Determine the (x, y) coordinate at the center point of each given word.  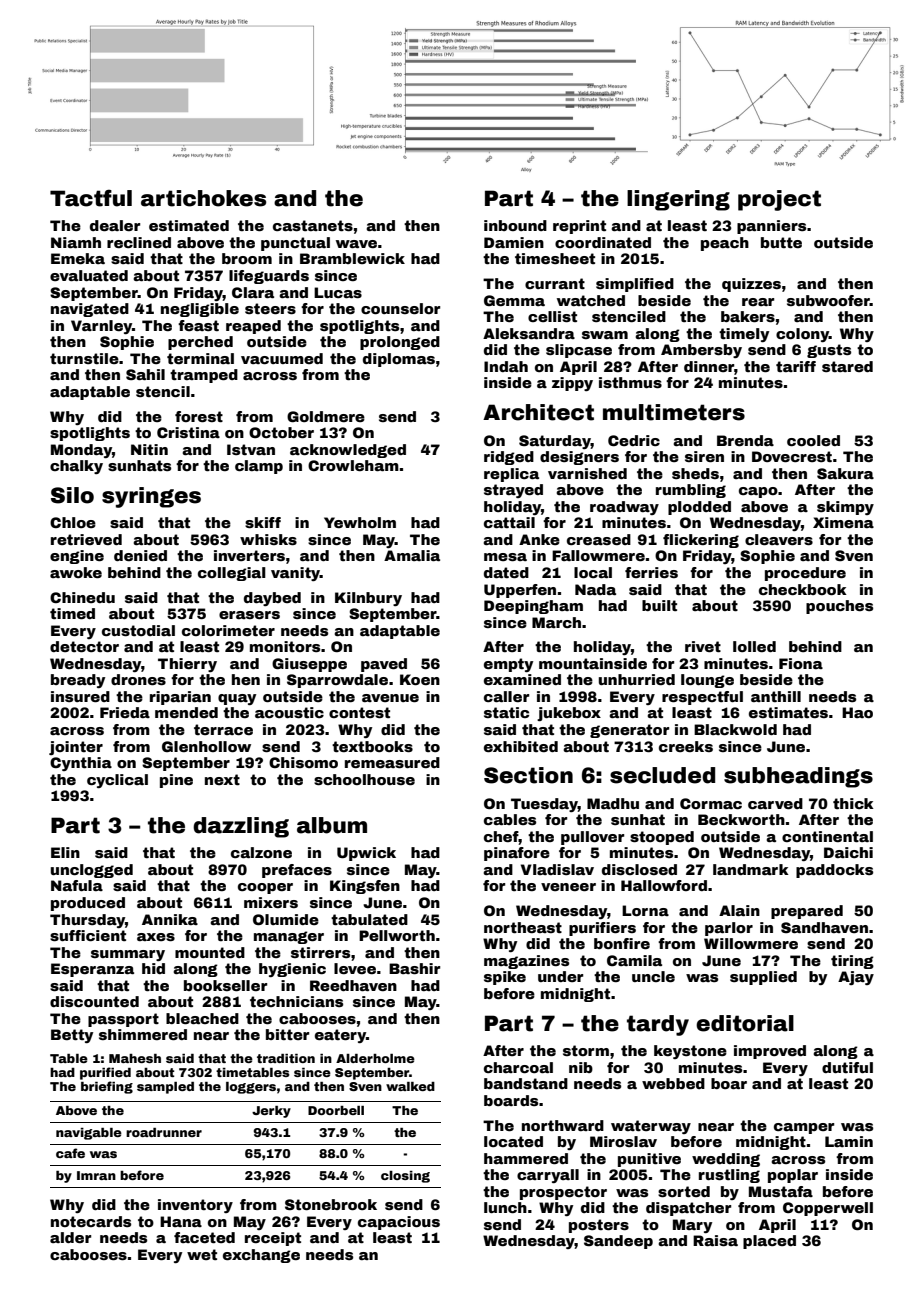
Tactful (91, 198)
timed (72, 613)
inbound (515, 225)
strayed (513, 491)
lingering (678, 200)
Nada (595, 589)
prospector (563, 1193)
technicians (296, 1001)
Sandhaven (824, 927)
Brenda (745, 440)
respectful (702, 698)
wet (202, 1254)
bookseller (225, 985)
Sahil (145, 374)
